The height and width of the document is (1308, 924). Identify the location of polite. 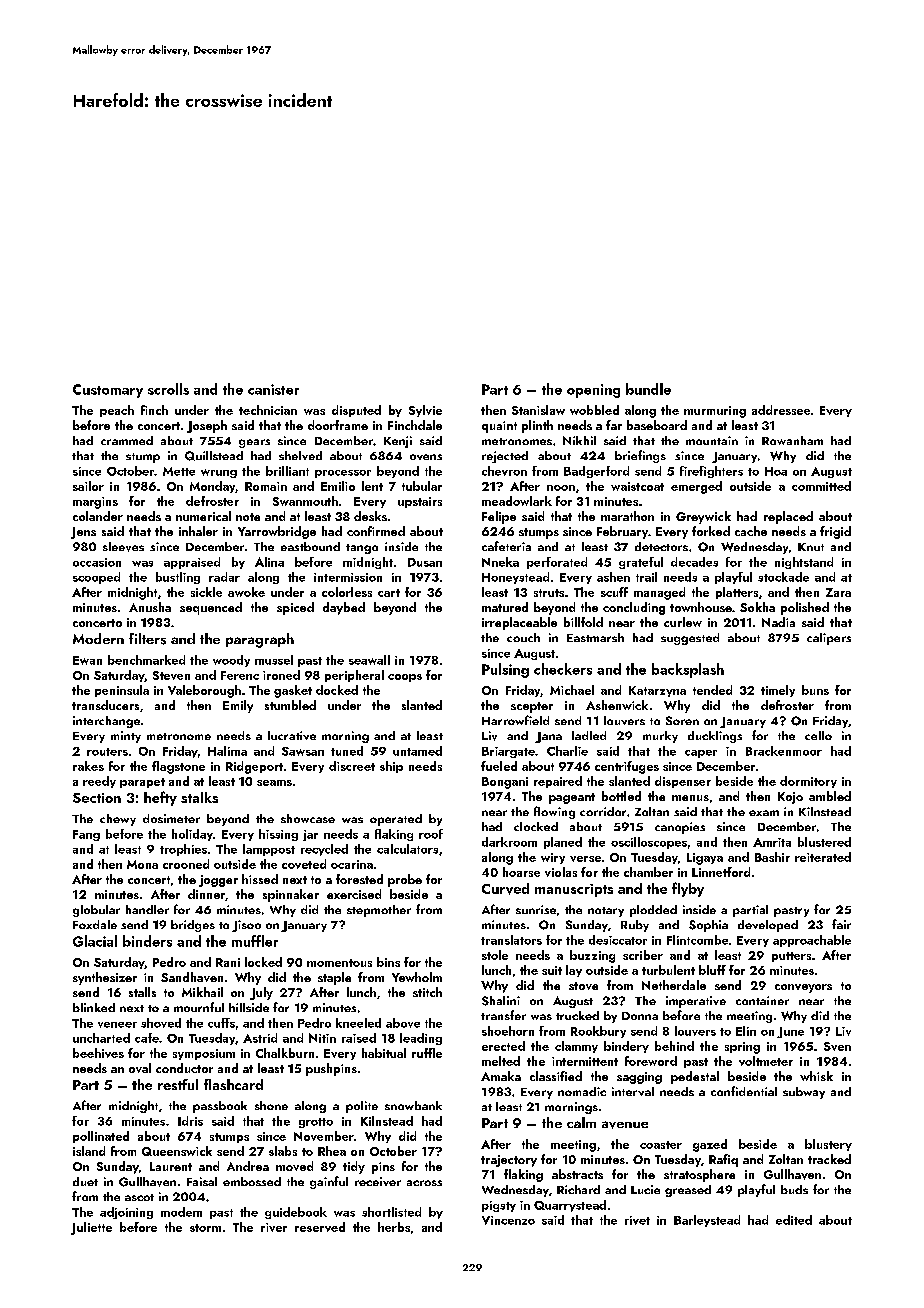
(362, 1107).
